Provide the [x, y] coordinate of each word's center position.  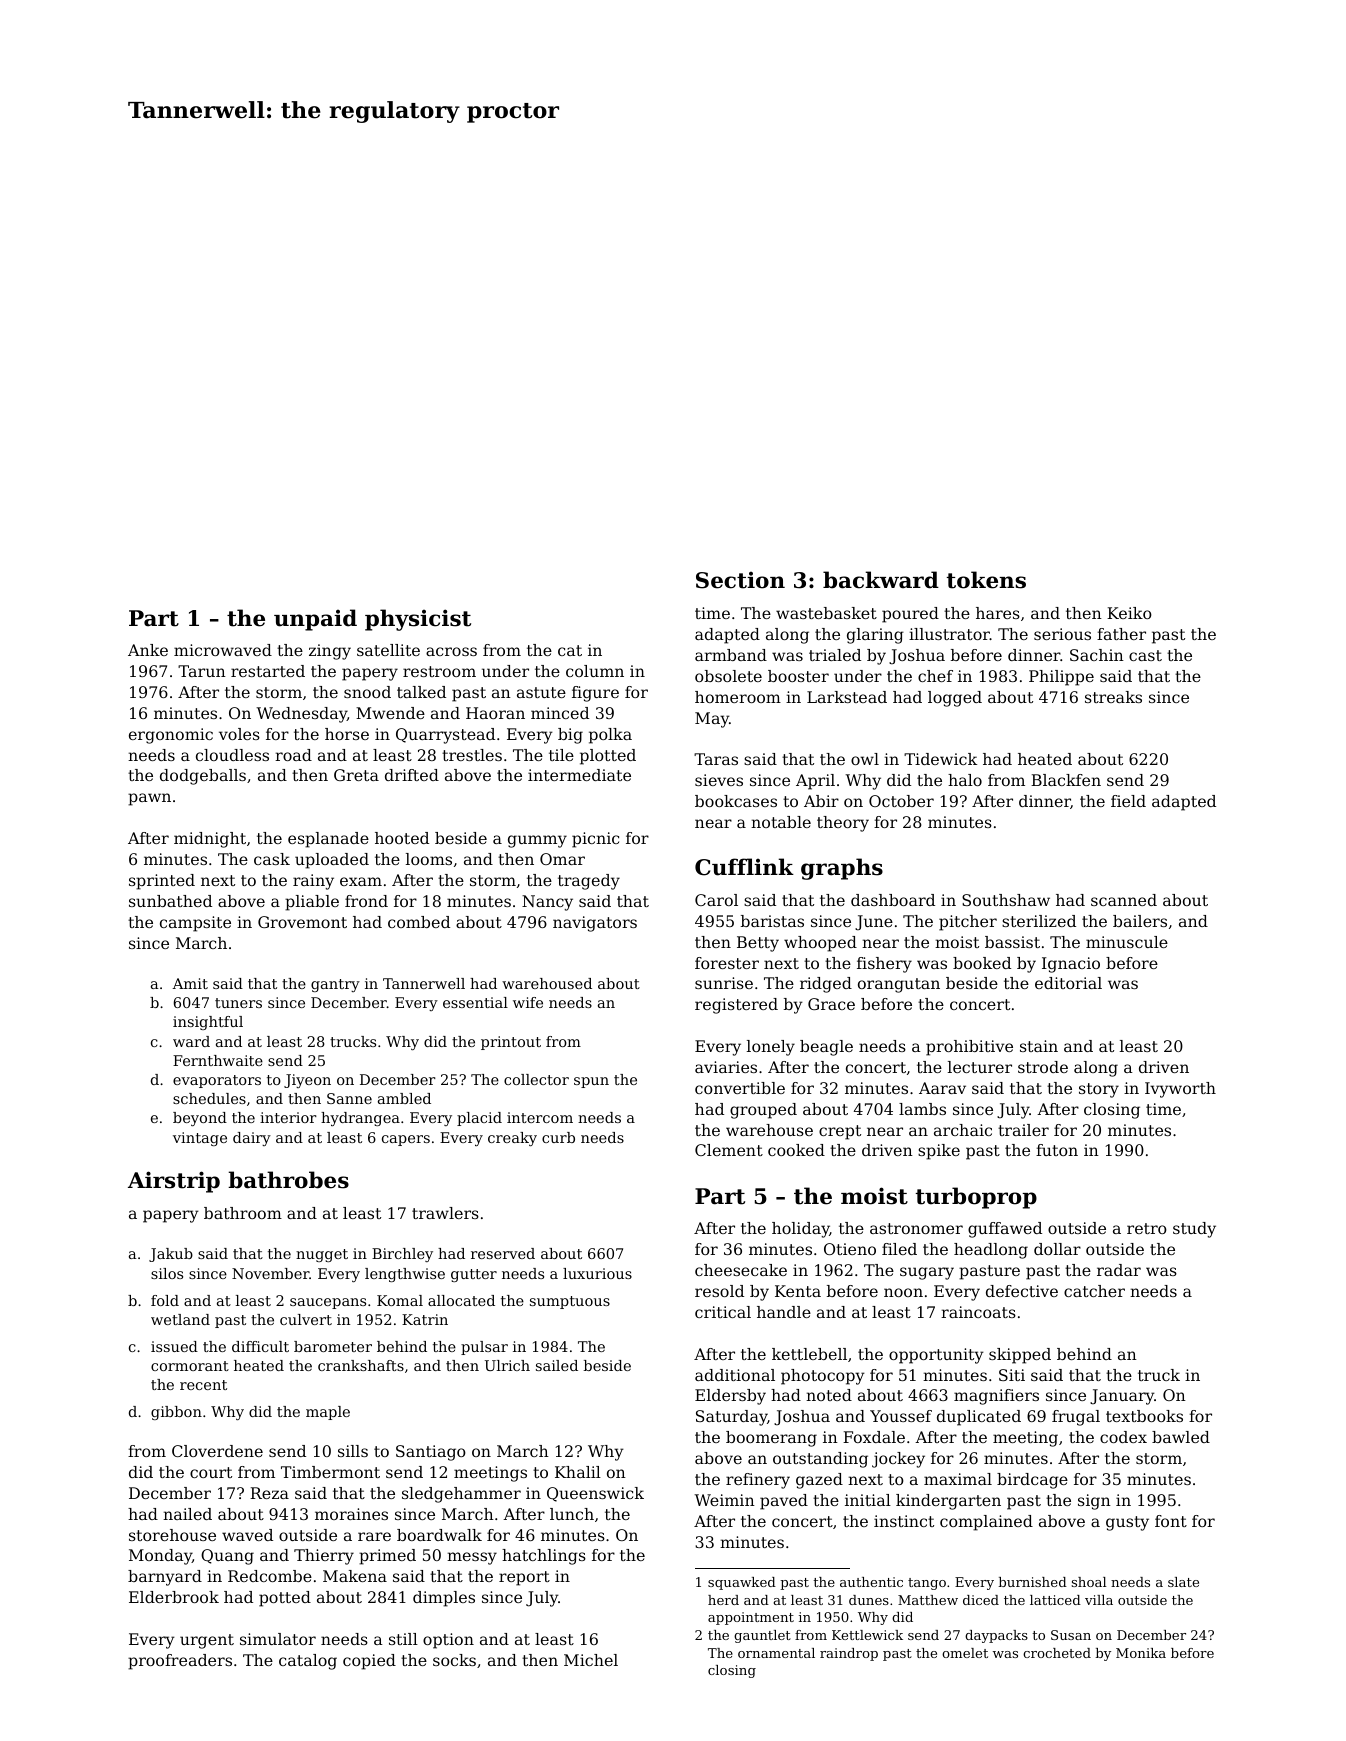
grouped [763, 1111]
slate [1183, 1582]
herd [723, 1600]
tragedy [589, 882]
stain [1039, 1046]
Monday [160, 1557]
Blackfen [1066, 780]
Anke [148, 650]
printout [511, 1043]
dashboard [893, 900]
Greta [356, 775]
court [211, 1472]
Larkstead [847, 697]
